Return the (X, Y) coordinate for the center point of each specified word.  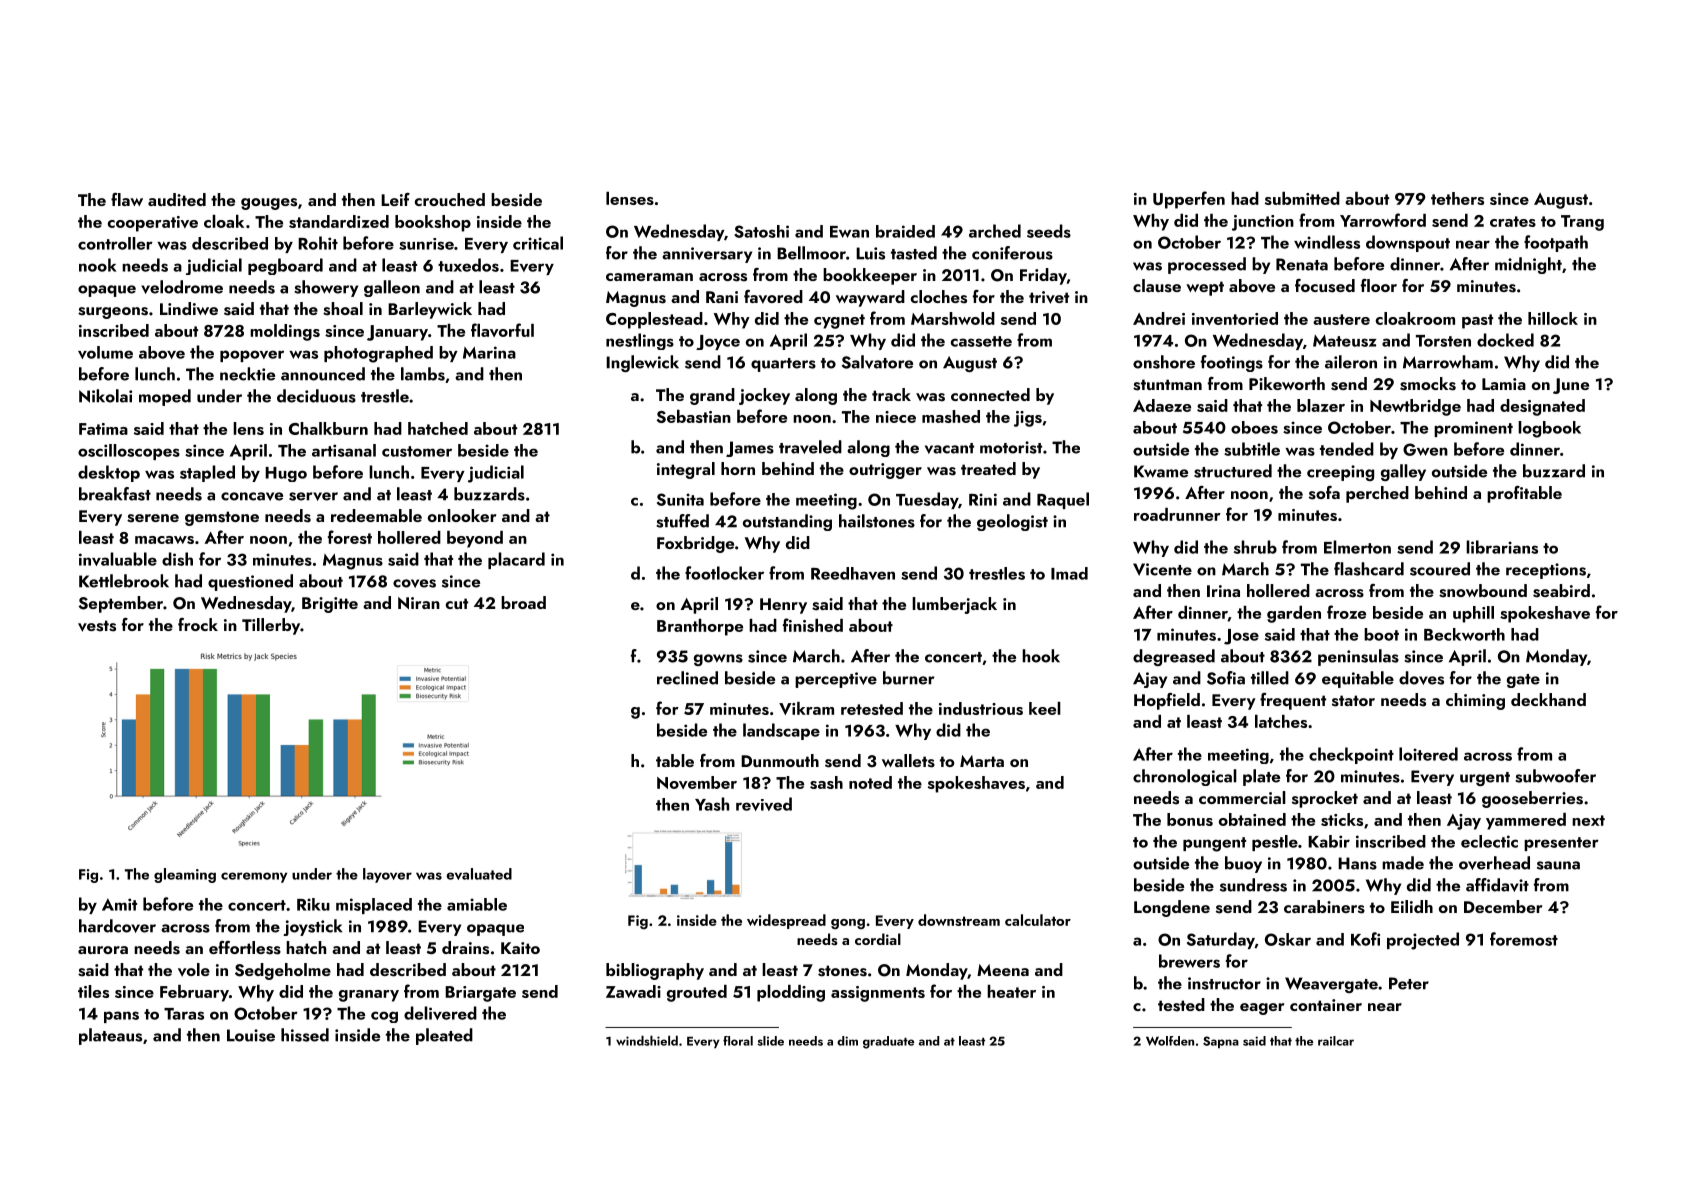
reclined (687, 678)
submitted (1302, 198)
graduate (888, 1042)
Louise (251, 1035)
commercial (1242, 797)
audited (177, 199)
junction (1263, 223)
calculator (1038, 920)
